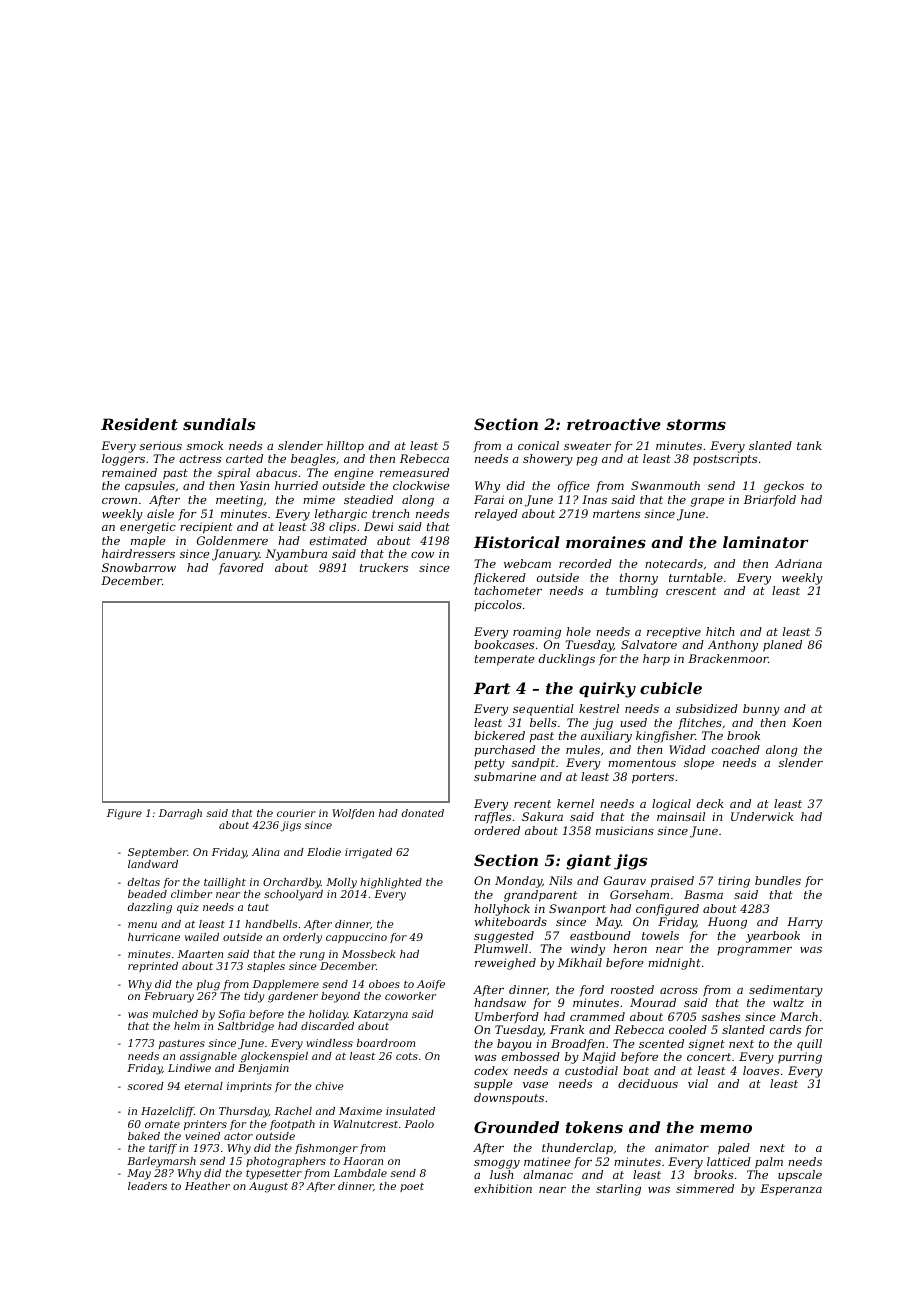  I want to click on Hazelcliff, so click(167, 1112).
